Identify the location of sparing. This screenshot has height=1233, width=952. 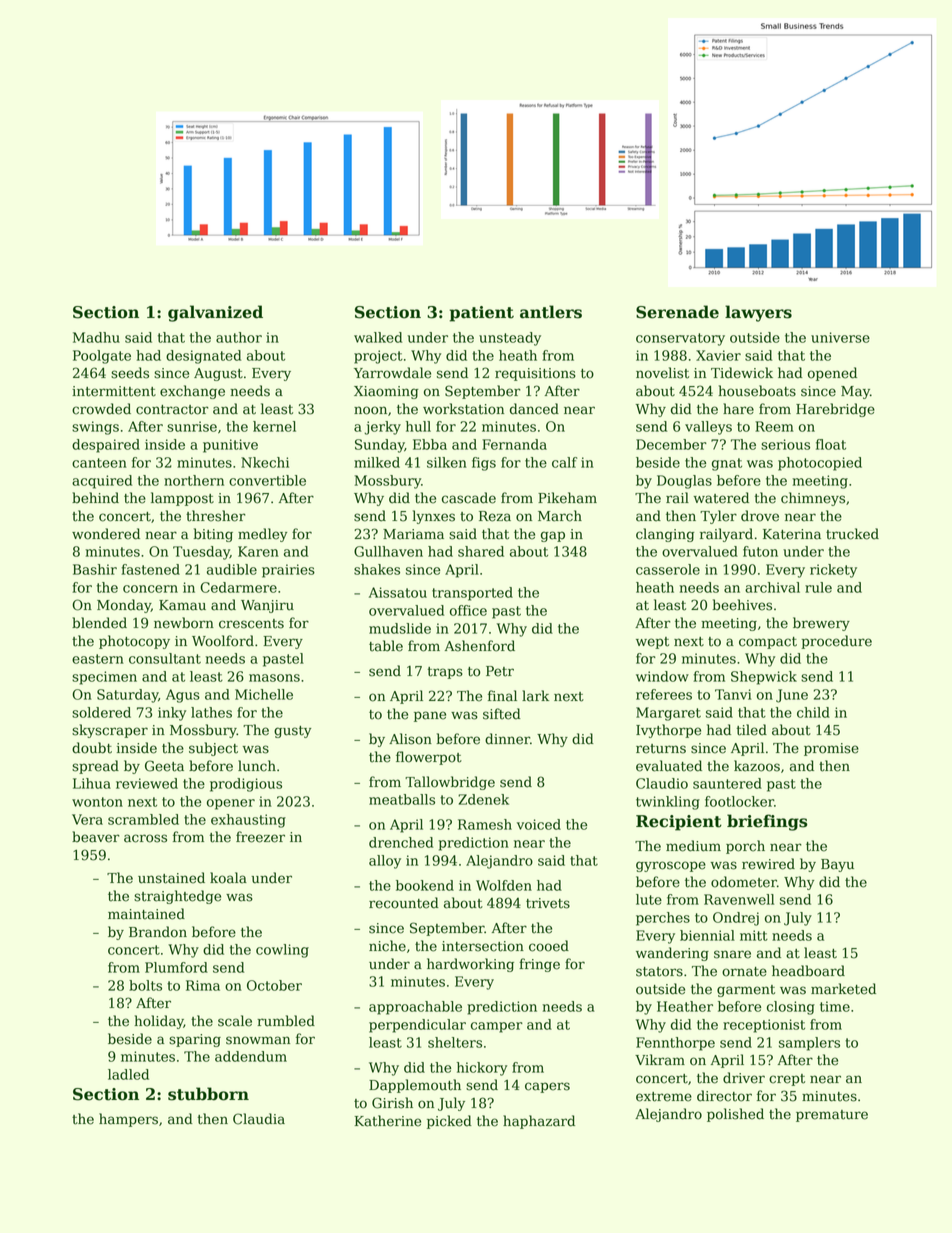
(195, 1040).
